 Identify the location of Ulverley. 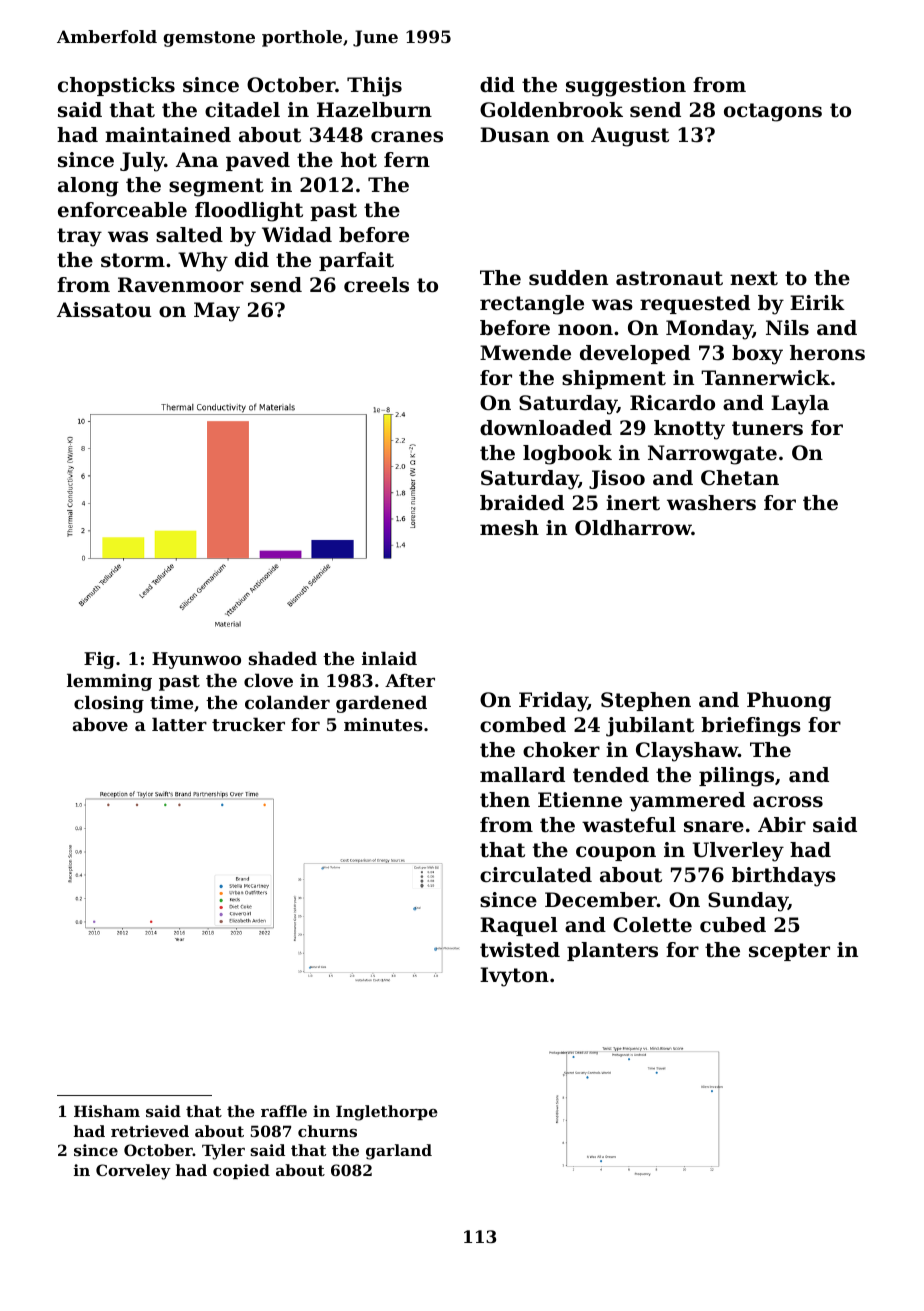
(738, 852).
